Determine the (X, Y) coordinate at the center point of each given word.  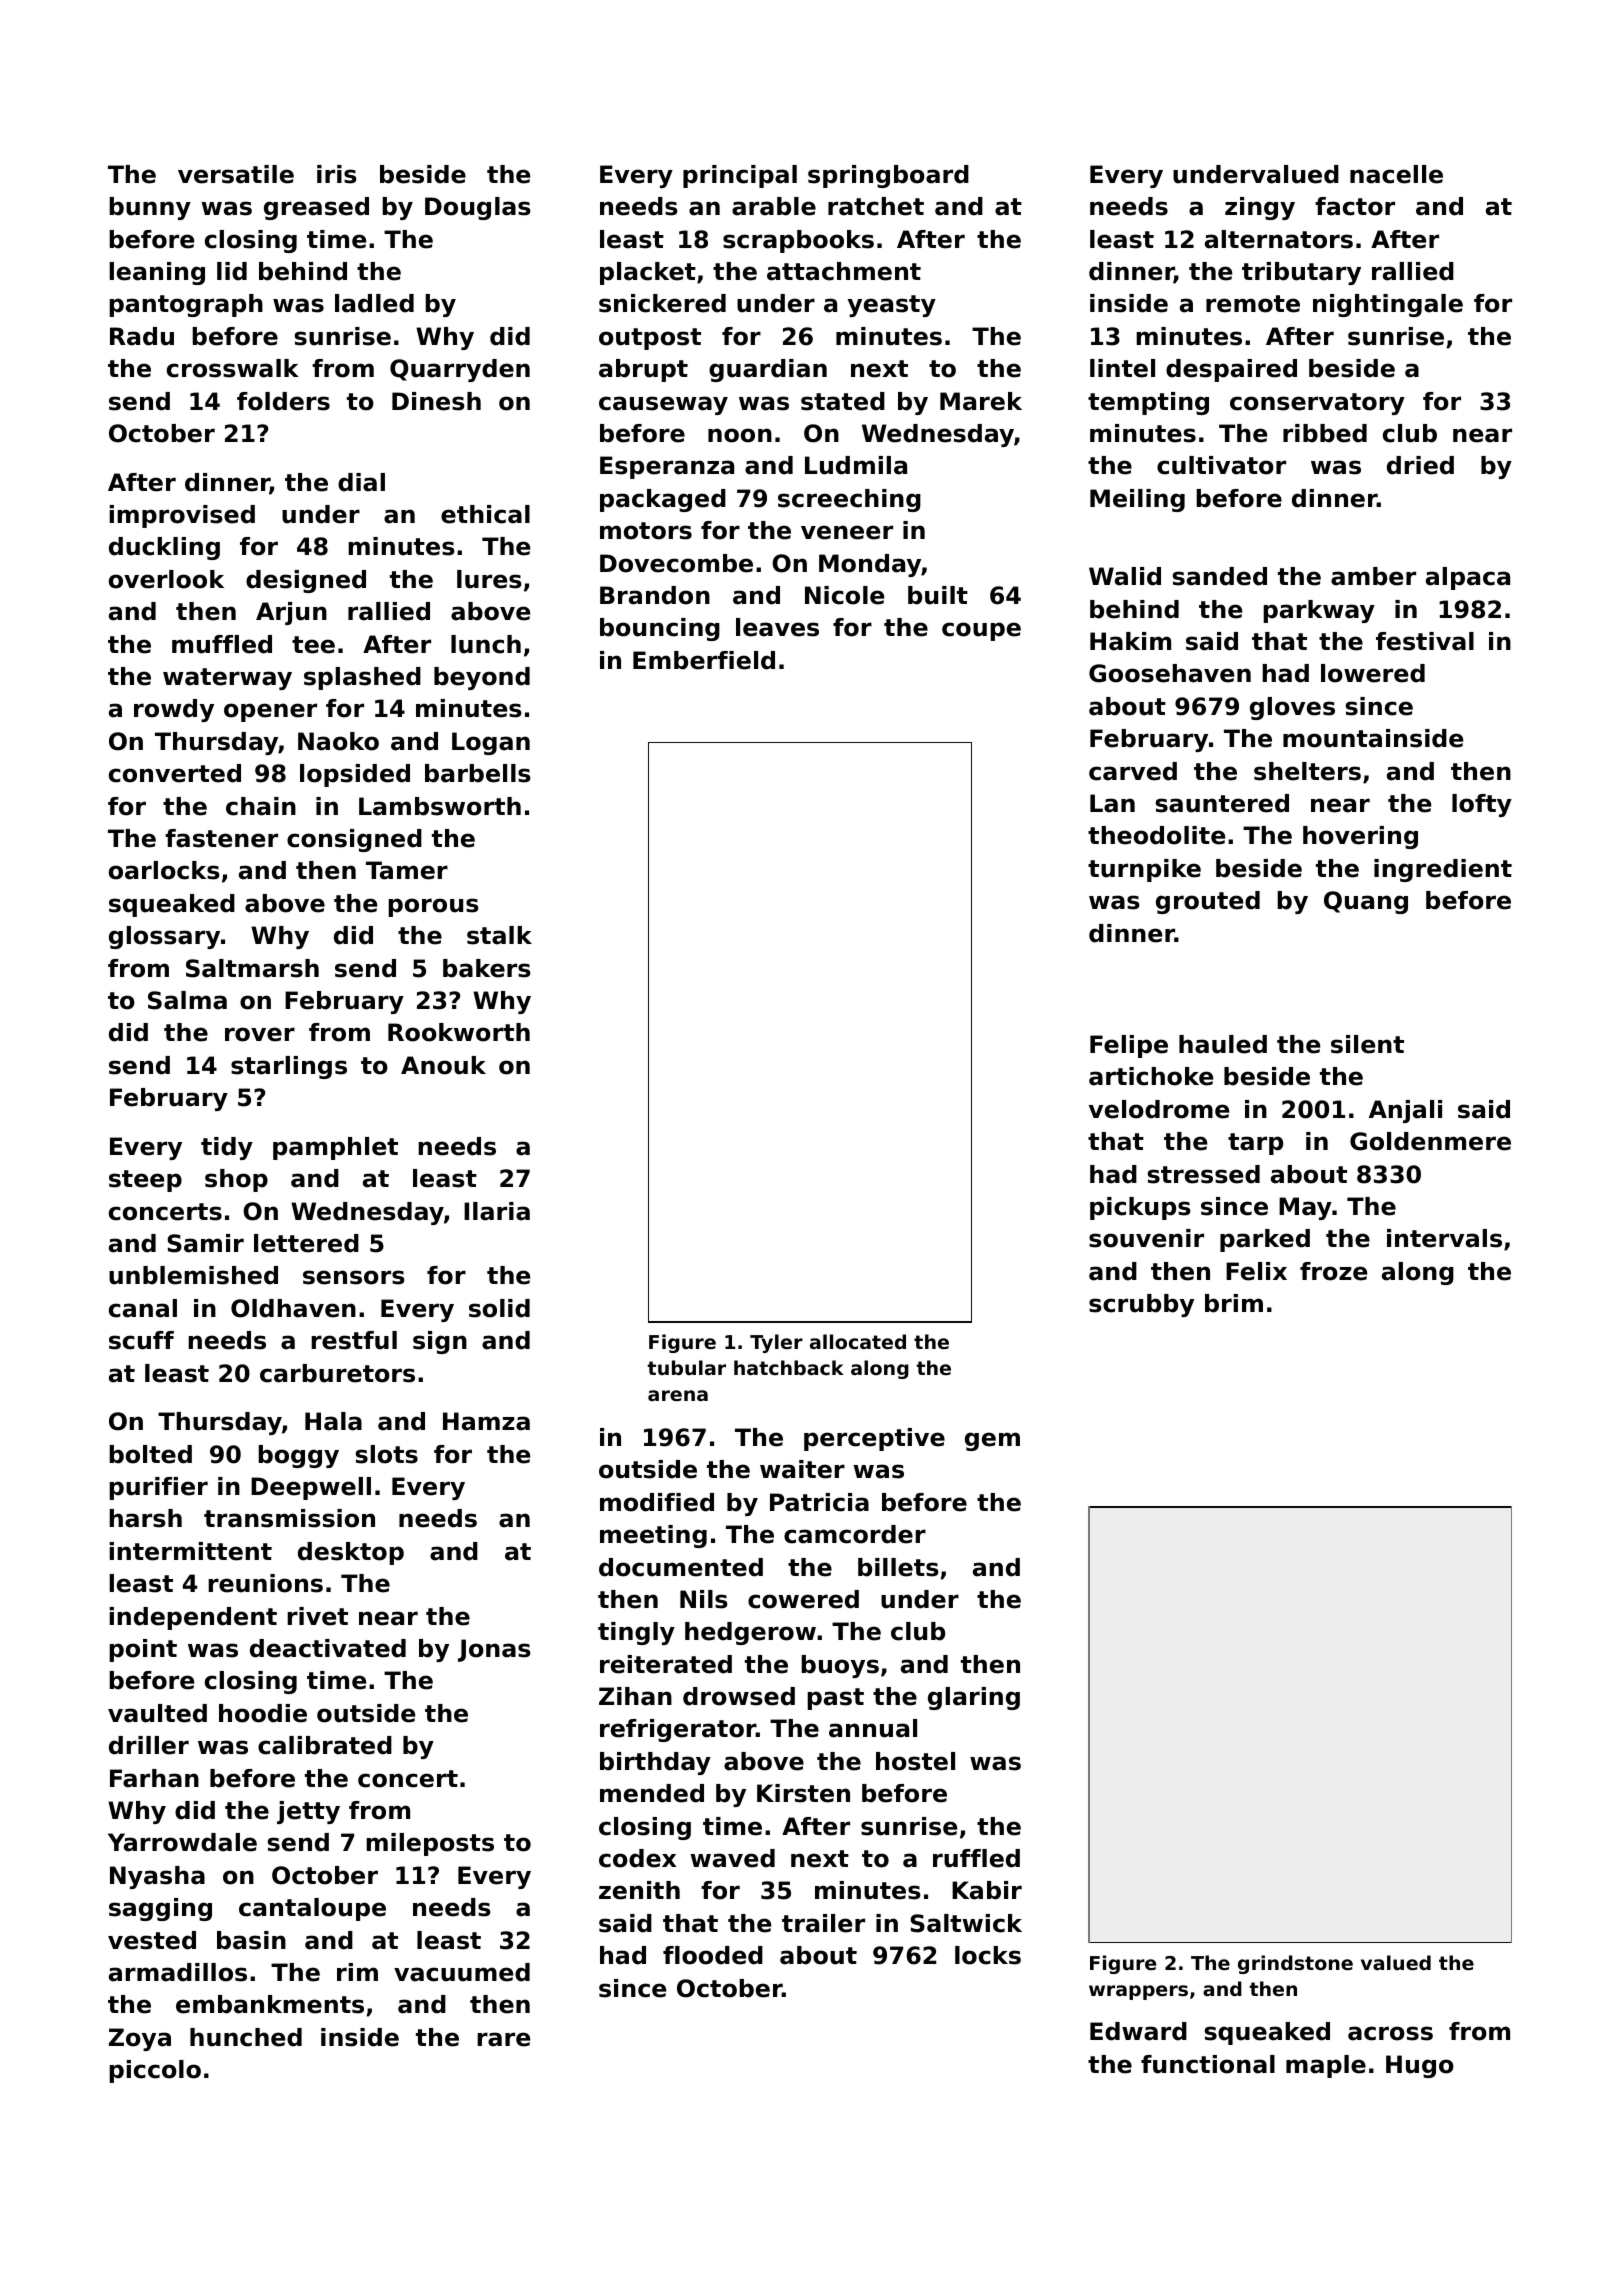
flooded (713, 1955)
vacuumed (462, 1972)
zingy (1260, 208)
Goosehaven (1170, 673)
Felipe (1129, 1046)
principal (740, 176)
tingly (636, 1633)
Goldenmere (1430, 1141)
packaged (663, 500)
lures (489, 579)
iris (337, 174)
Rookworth (459, 1032)
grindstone (1295, 1964)
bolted (150, 1454)
